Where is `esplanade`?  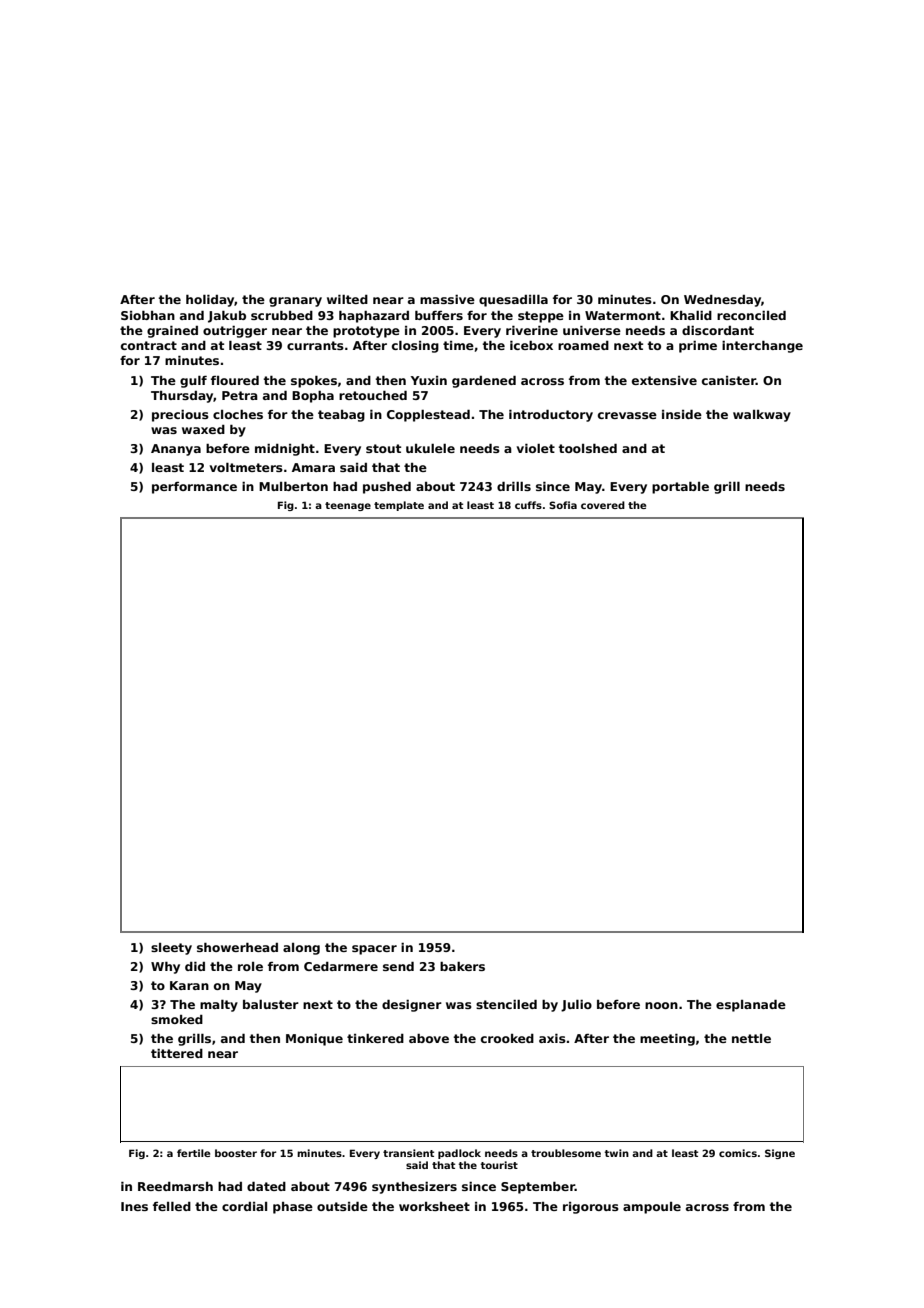
esplanade is located at coordinates (751, 1006).
